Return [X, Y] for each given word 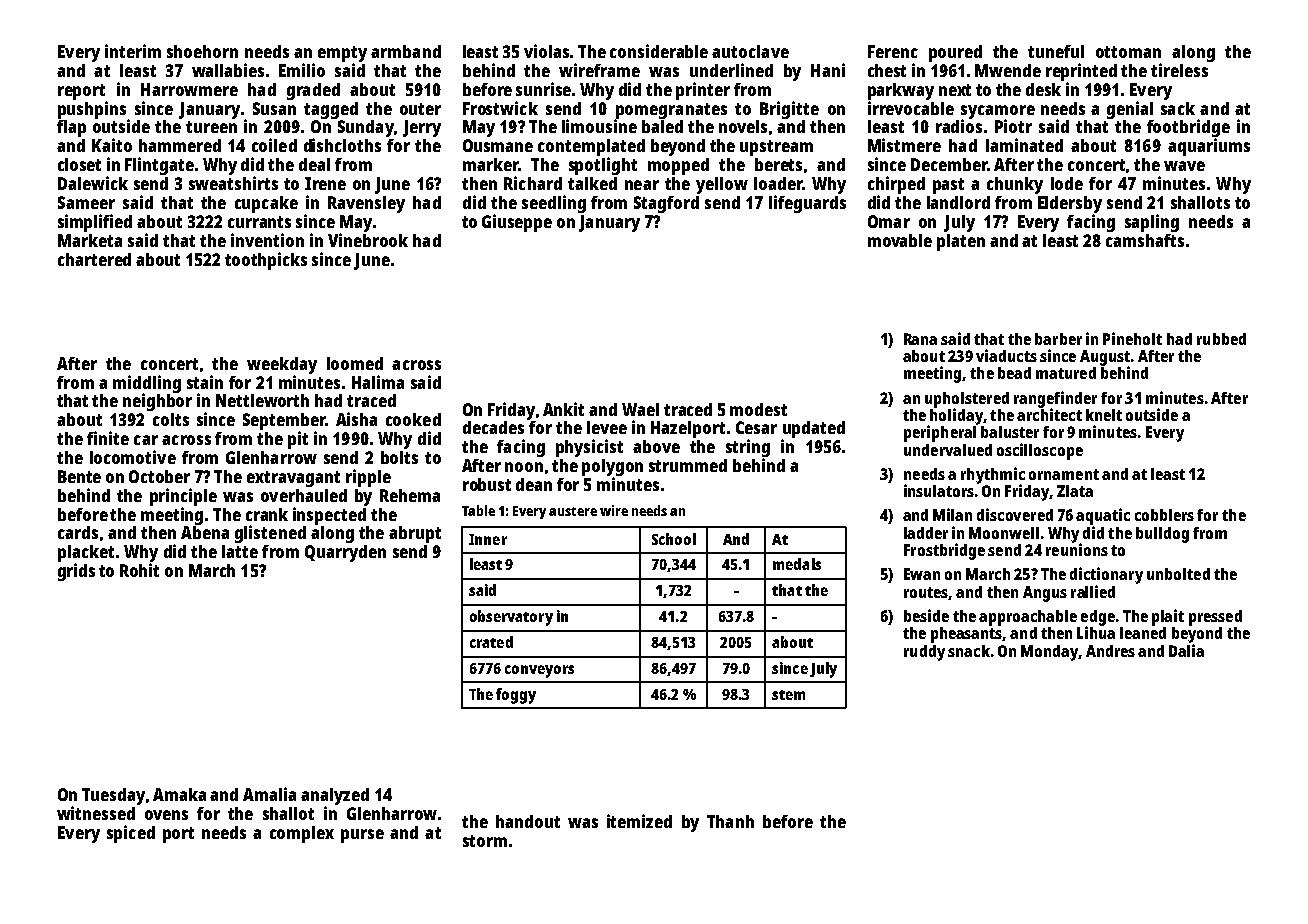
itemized [639, 821]
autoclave [750, 51]
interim [133, 51]
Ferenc [893, 51]
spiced [131, 834]
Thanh [730, 821]
